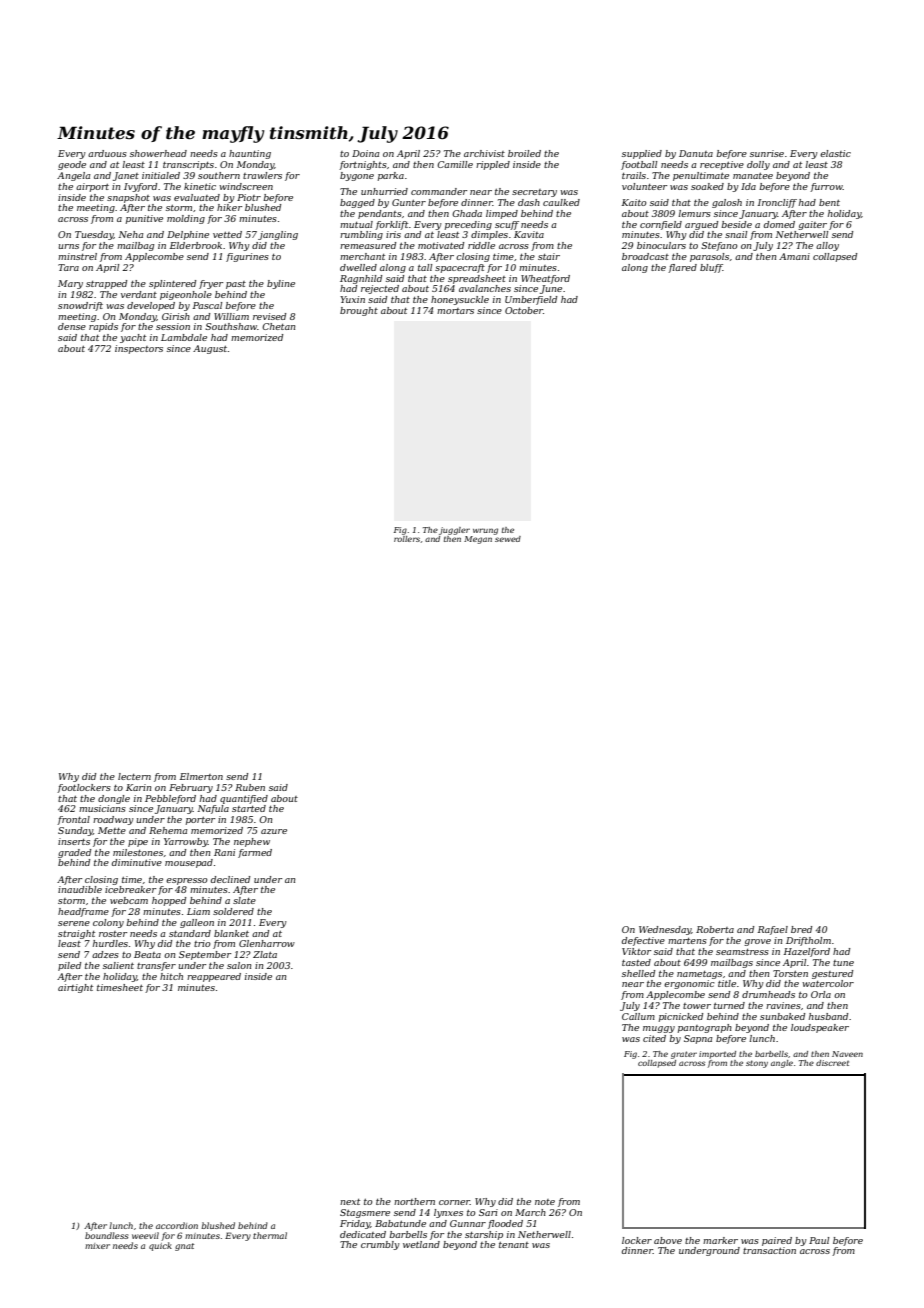 The height and width of the screenshot is (1308, 924). Describe the element at coordinates (270, 1235) in the screenshot. I see `thermal` at that location.
